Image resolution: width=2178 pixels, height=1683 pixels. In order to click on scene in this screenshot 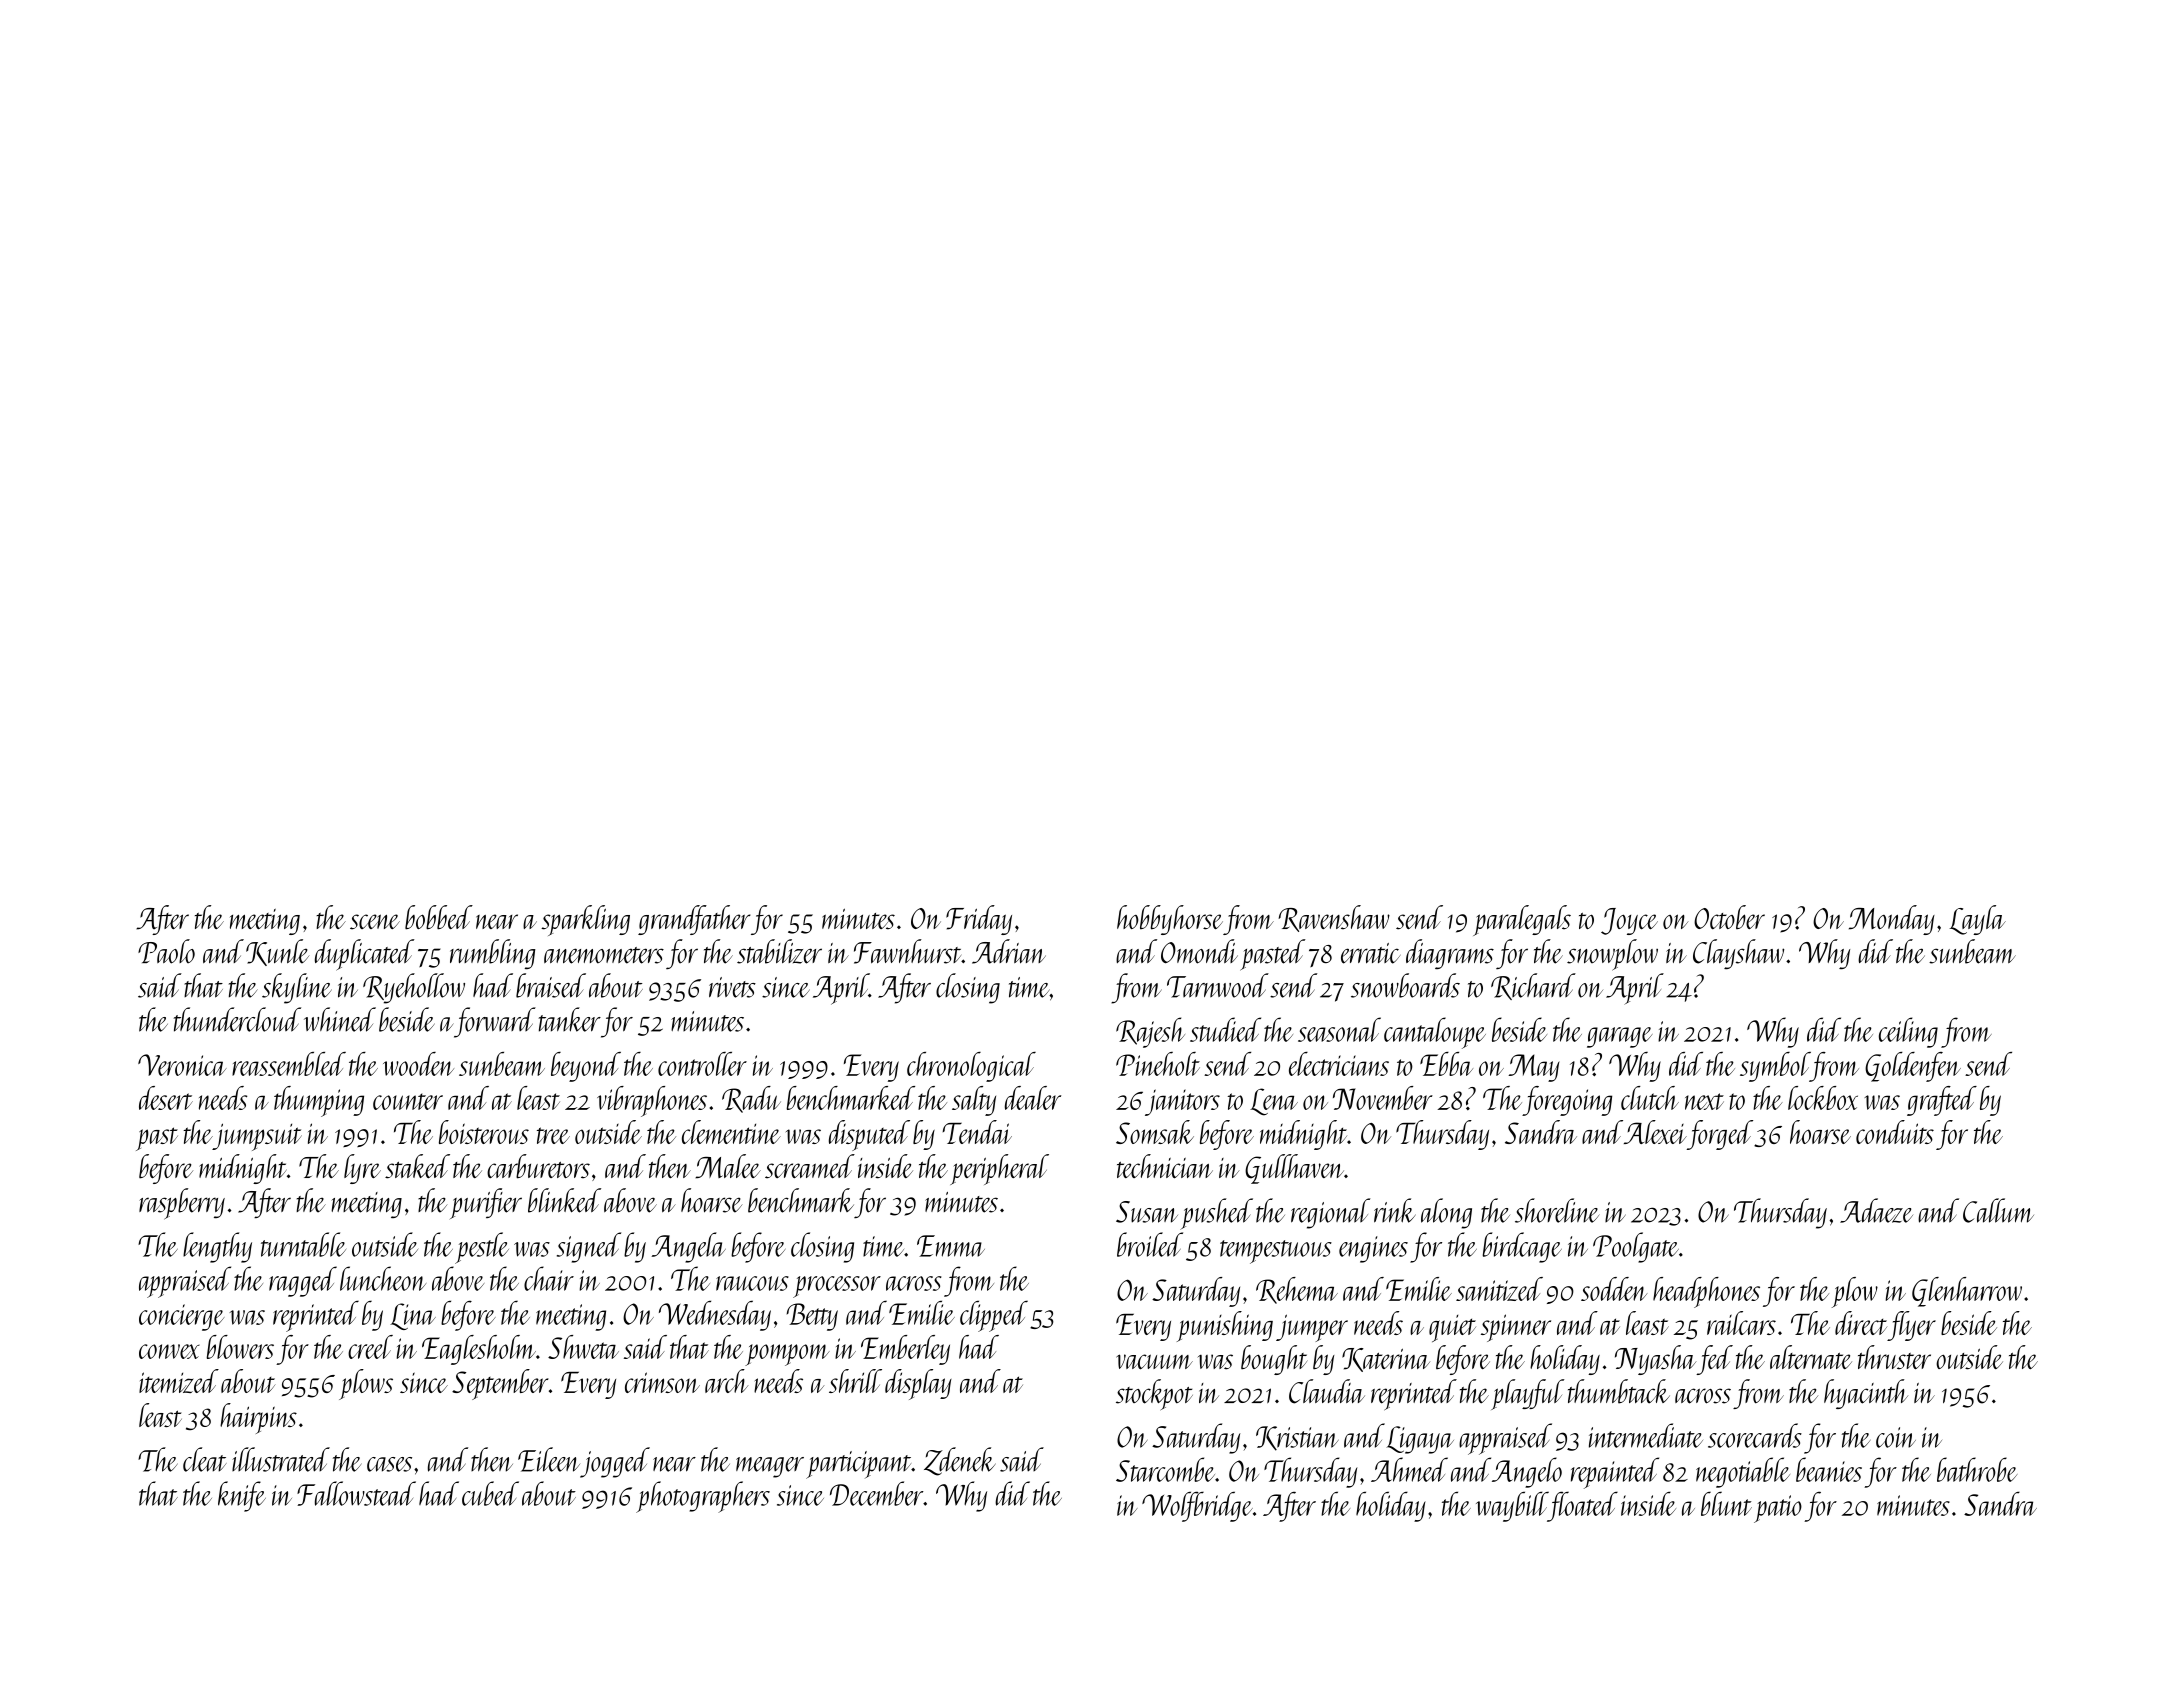, I will do `click(375, 922)`.
